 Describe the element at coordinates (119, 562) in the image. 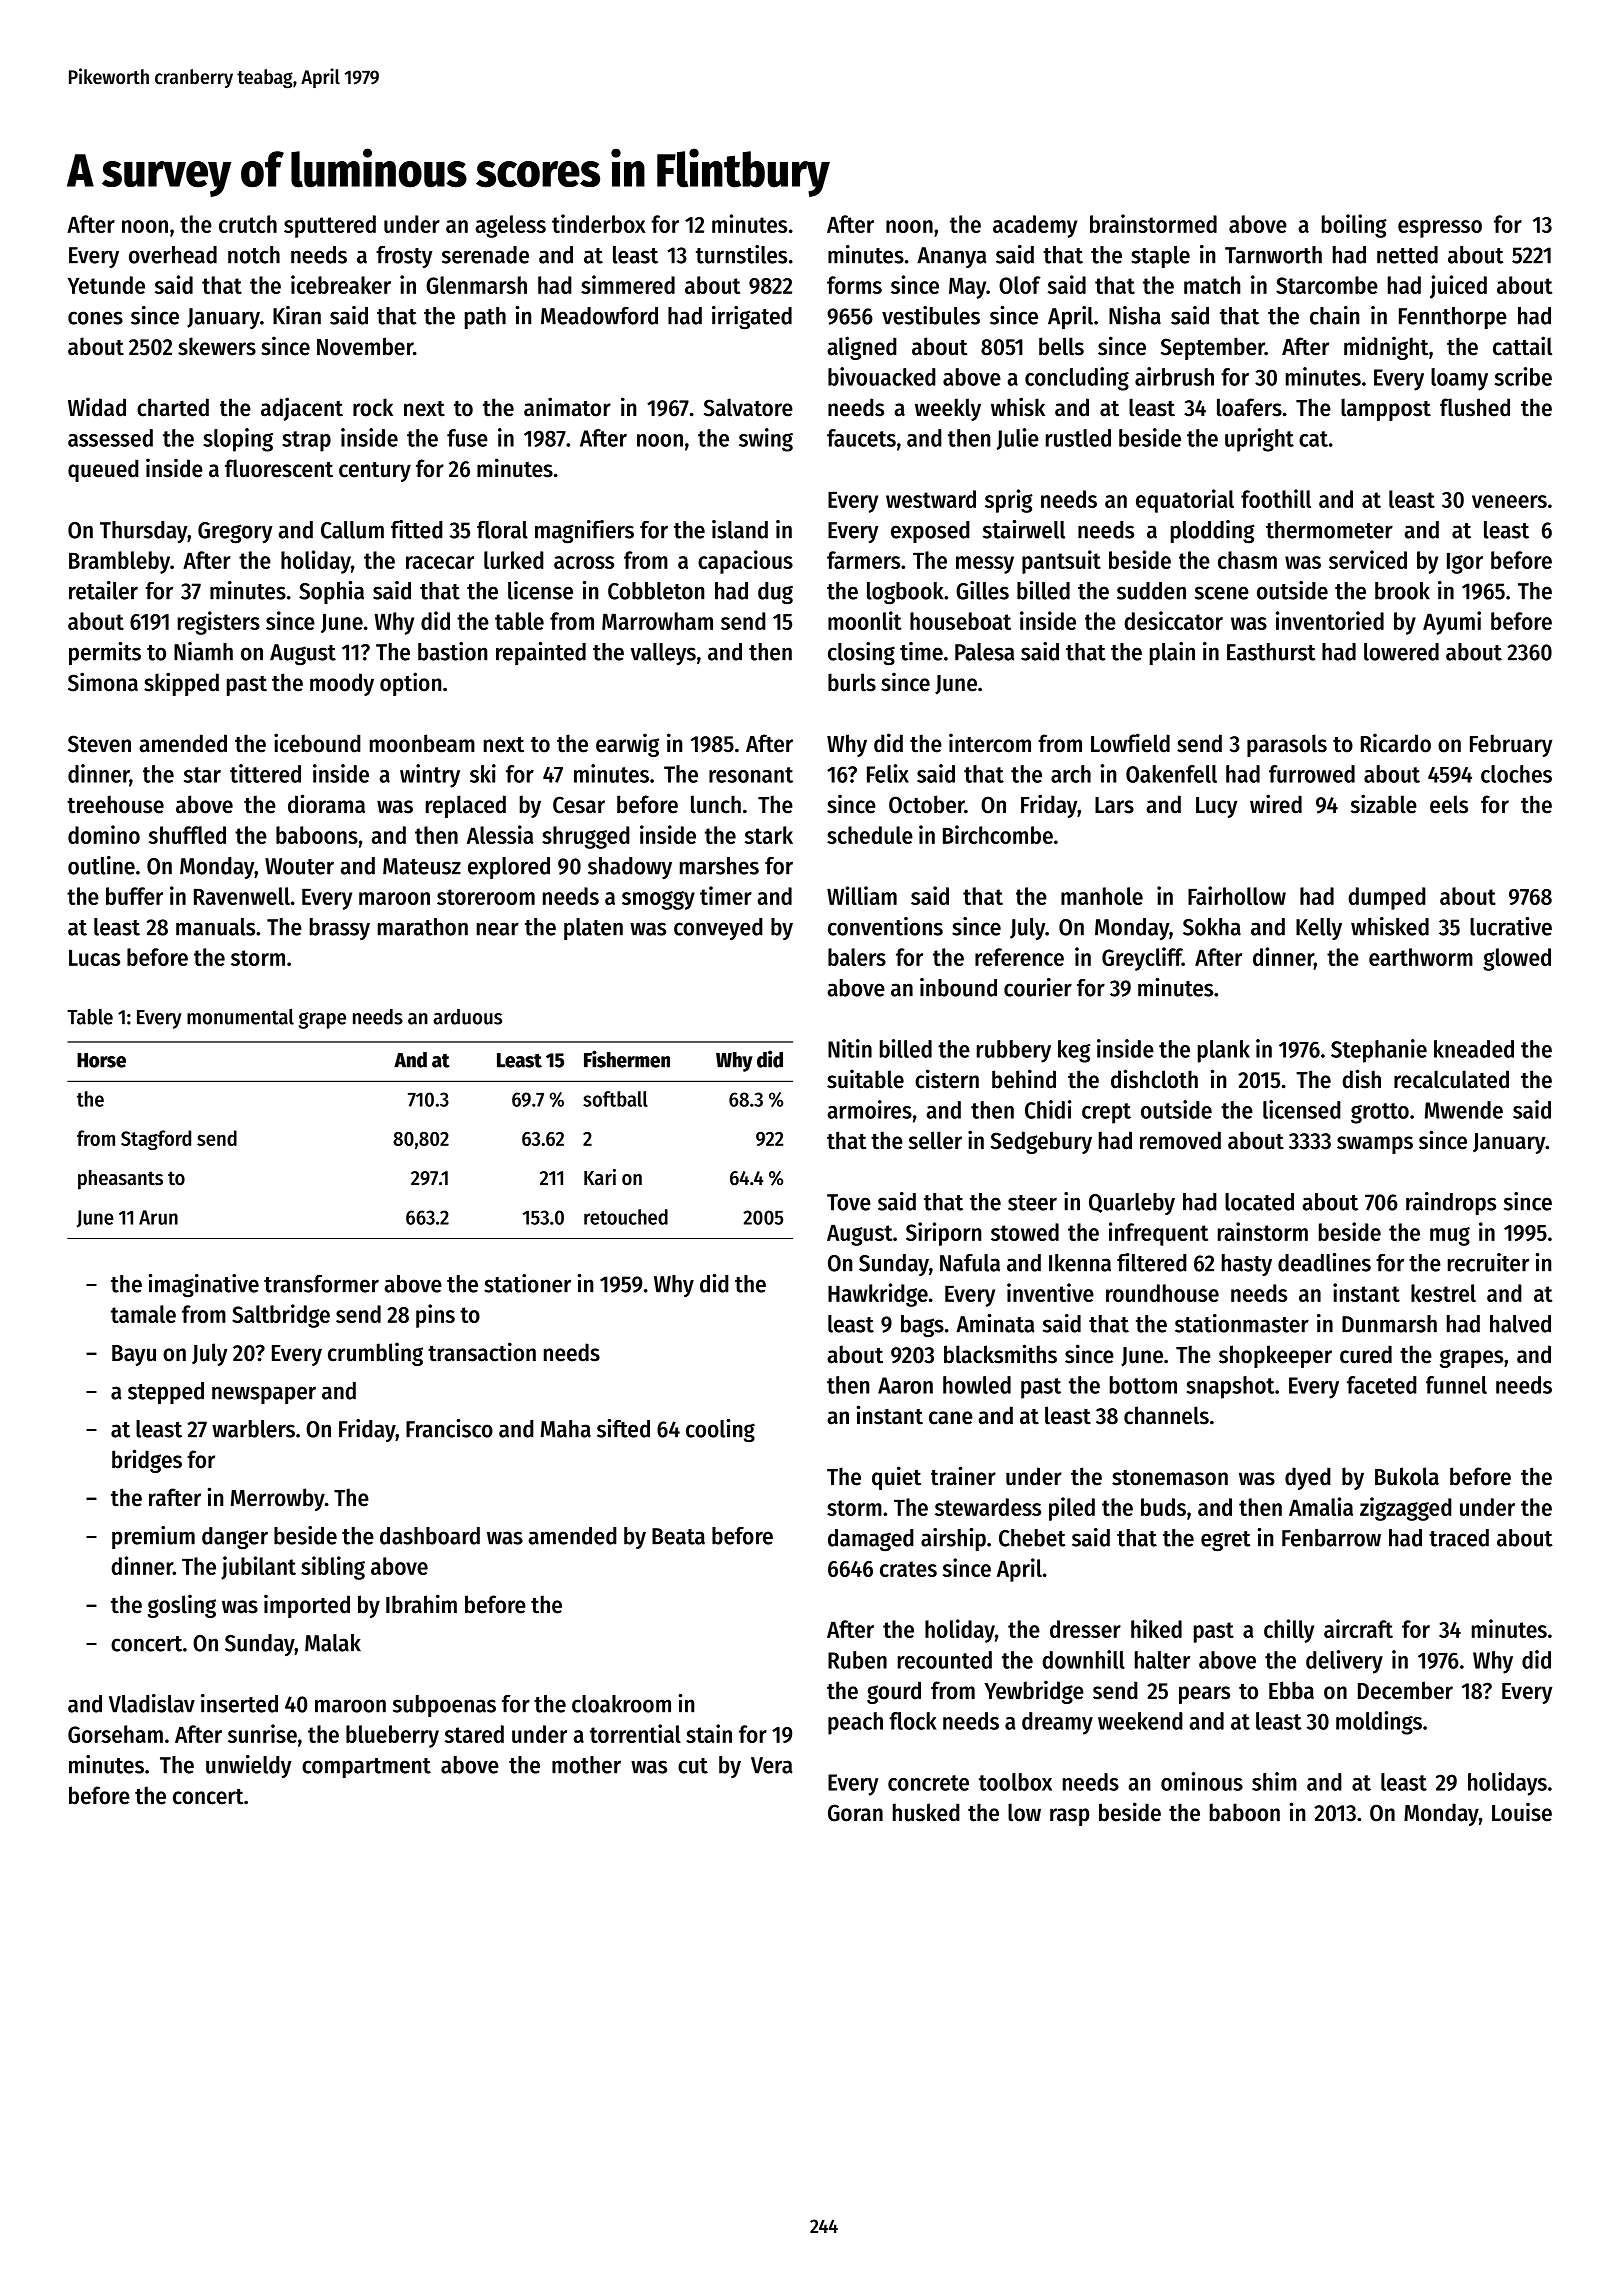

I see `Brambleby` at that location.
